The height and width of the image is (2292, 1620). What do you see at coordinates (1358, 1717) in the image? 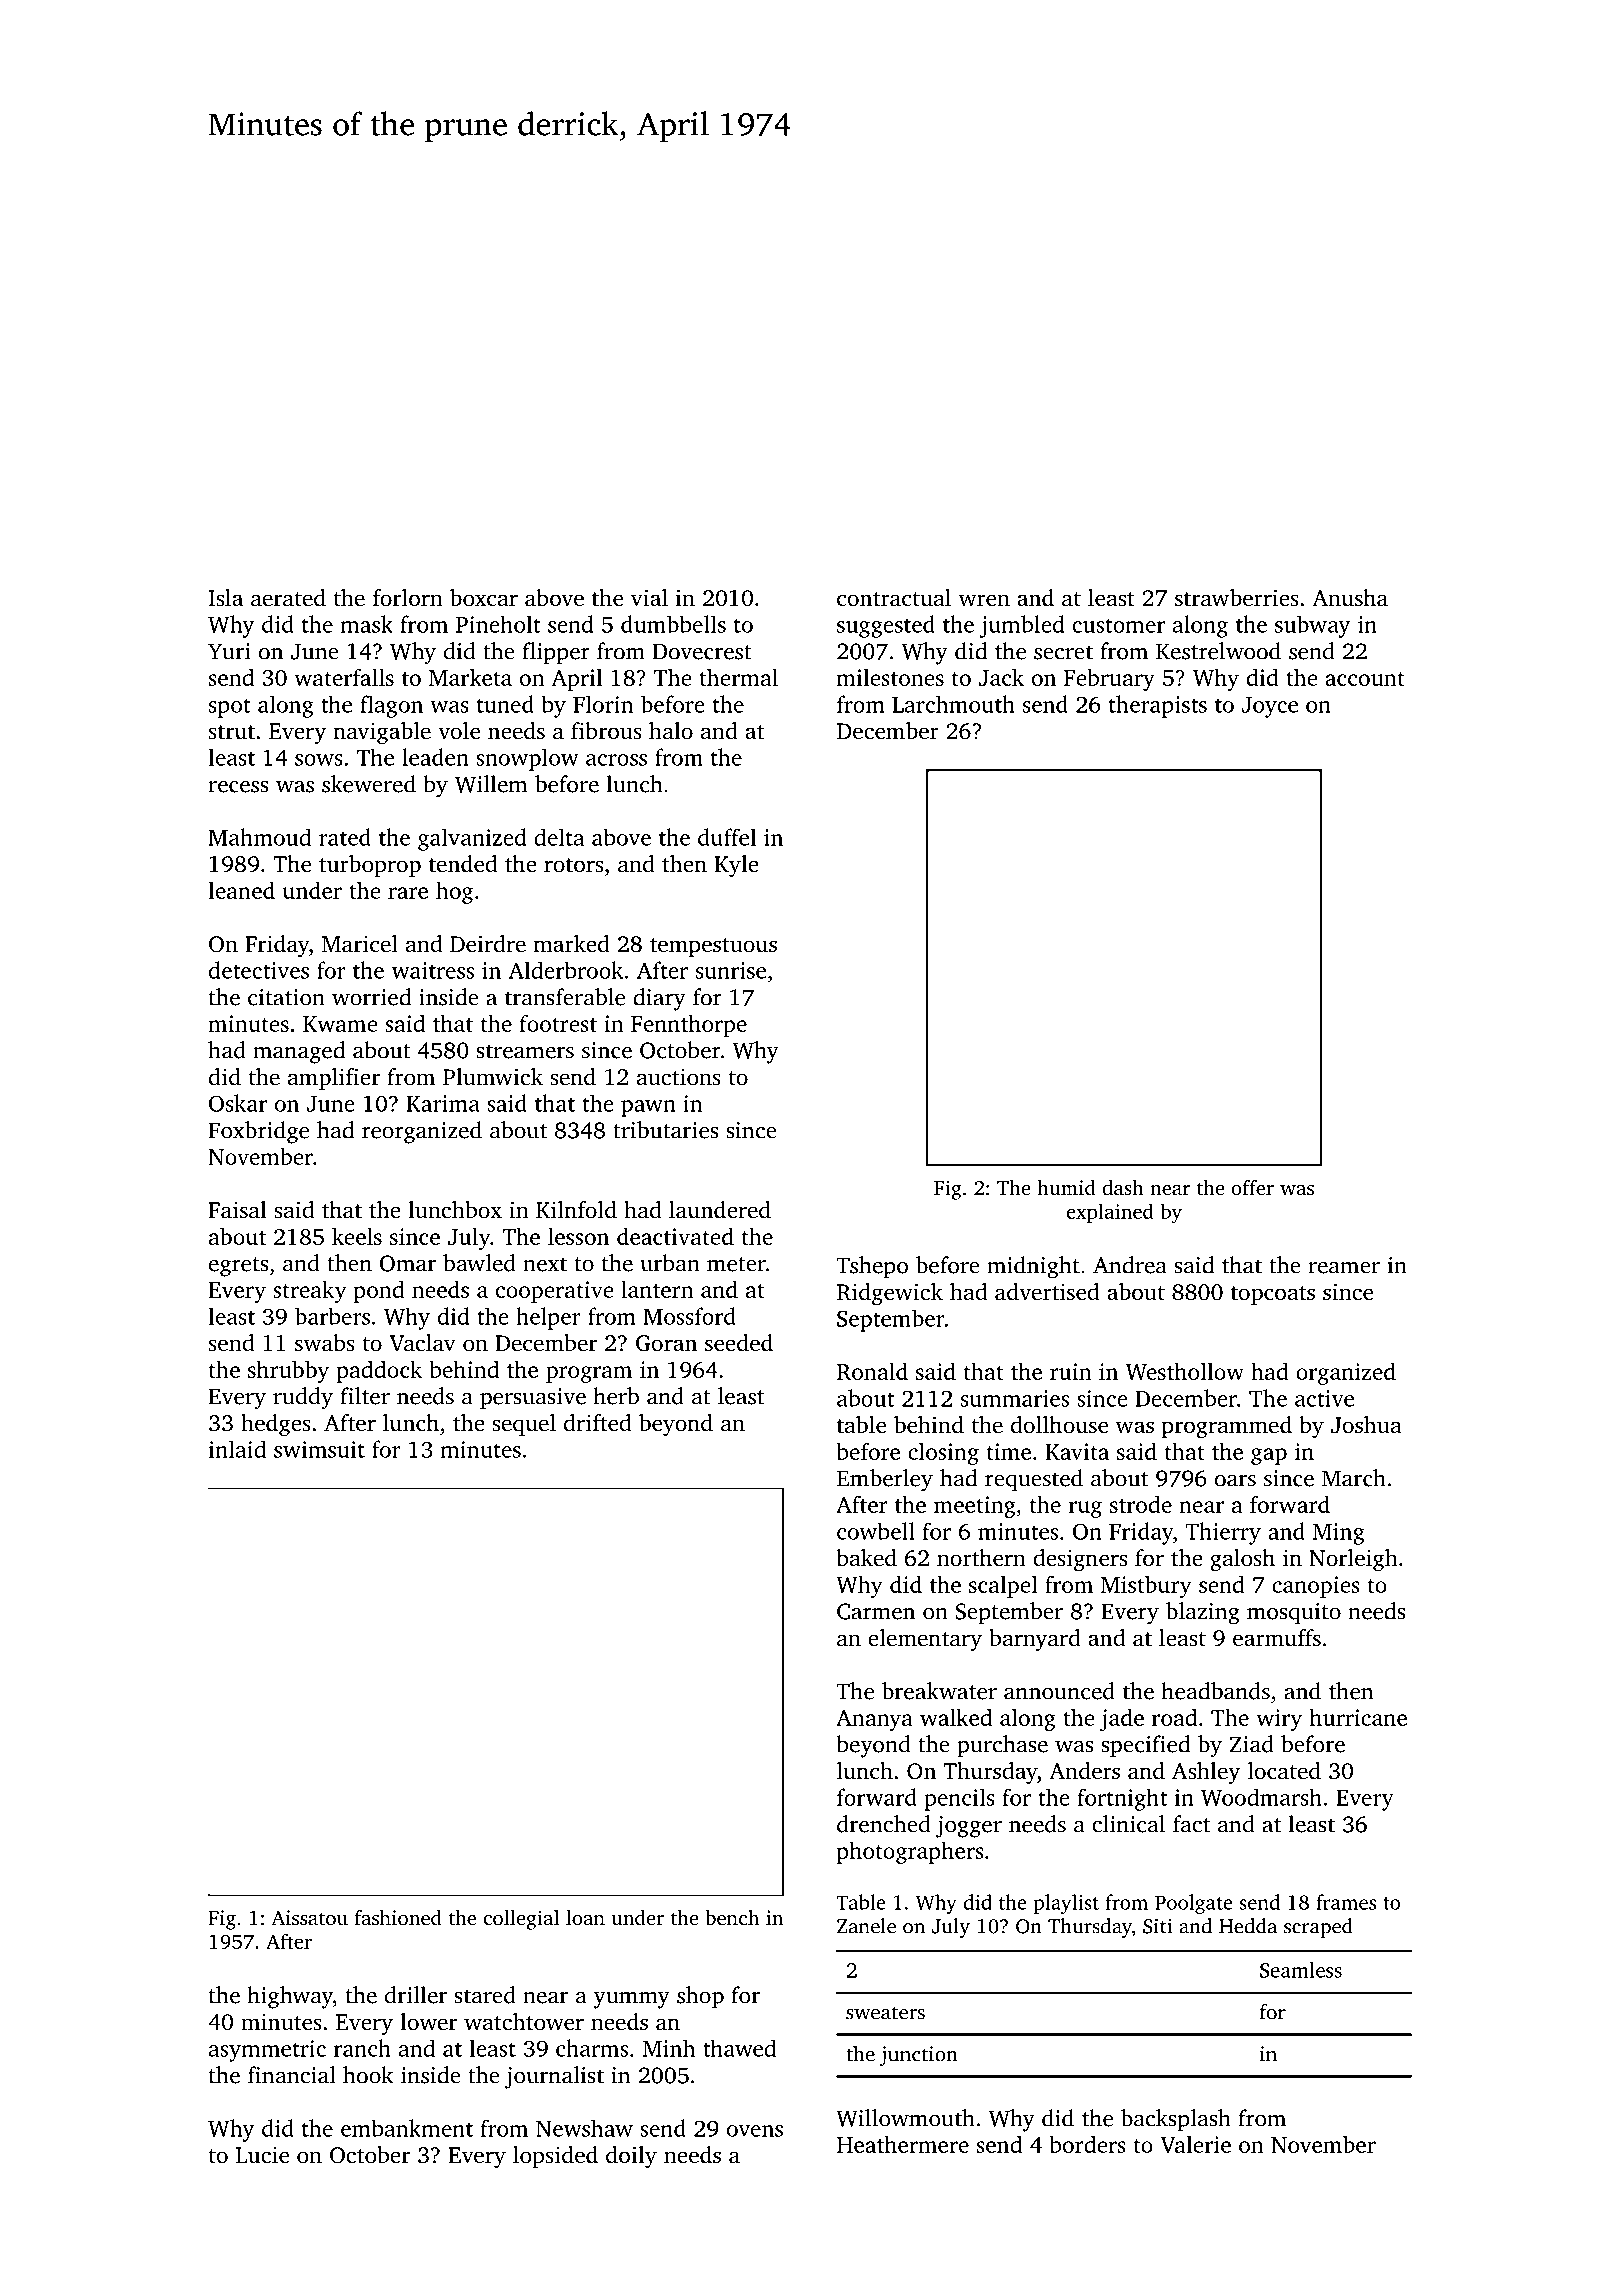
I see `hurricane` at bounding box center [1358, 1717].
